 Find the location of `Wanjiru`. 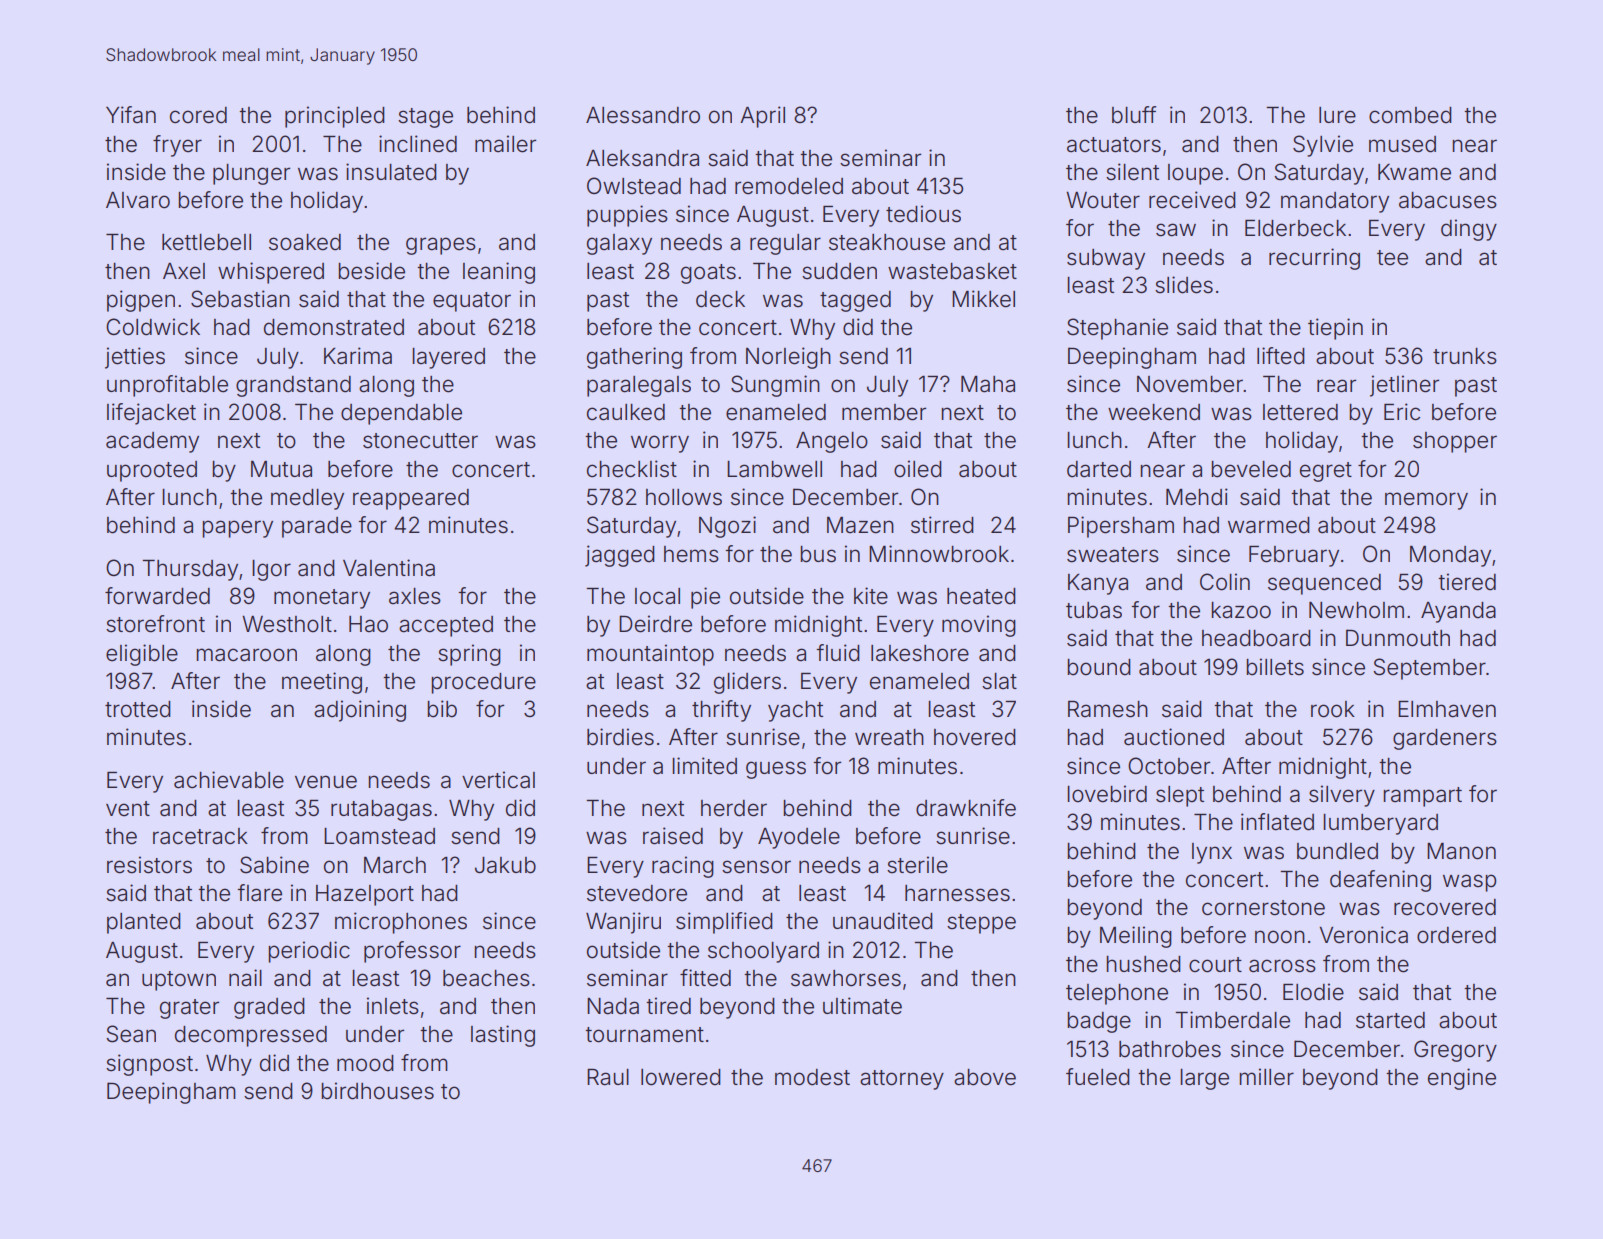

Wanjiru is located at coordinates (623, 923).
